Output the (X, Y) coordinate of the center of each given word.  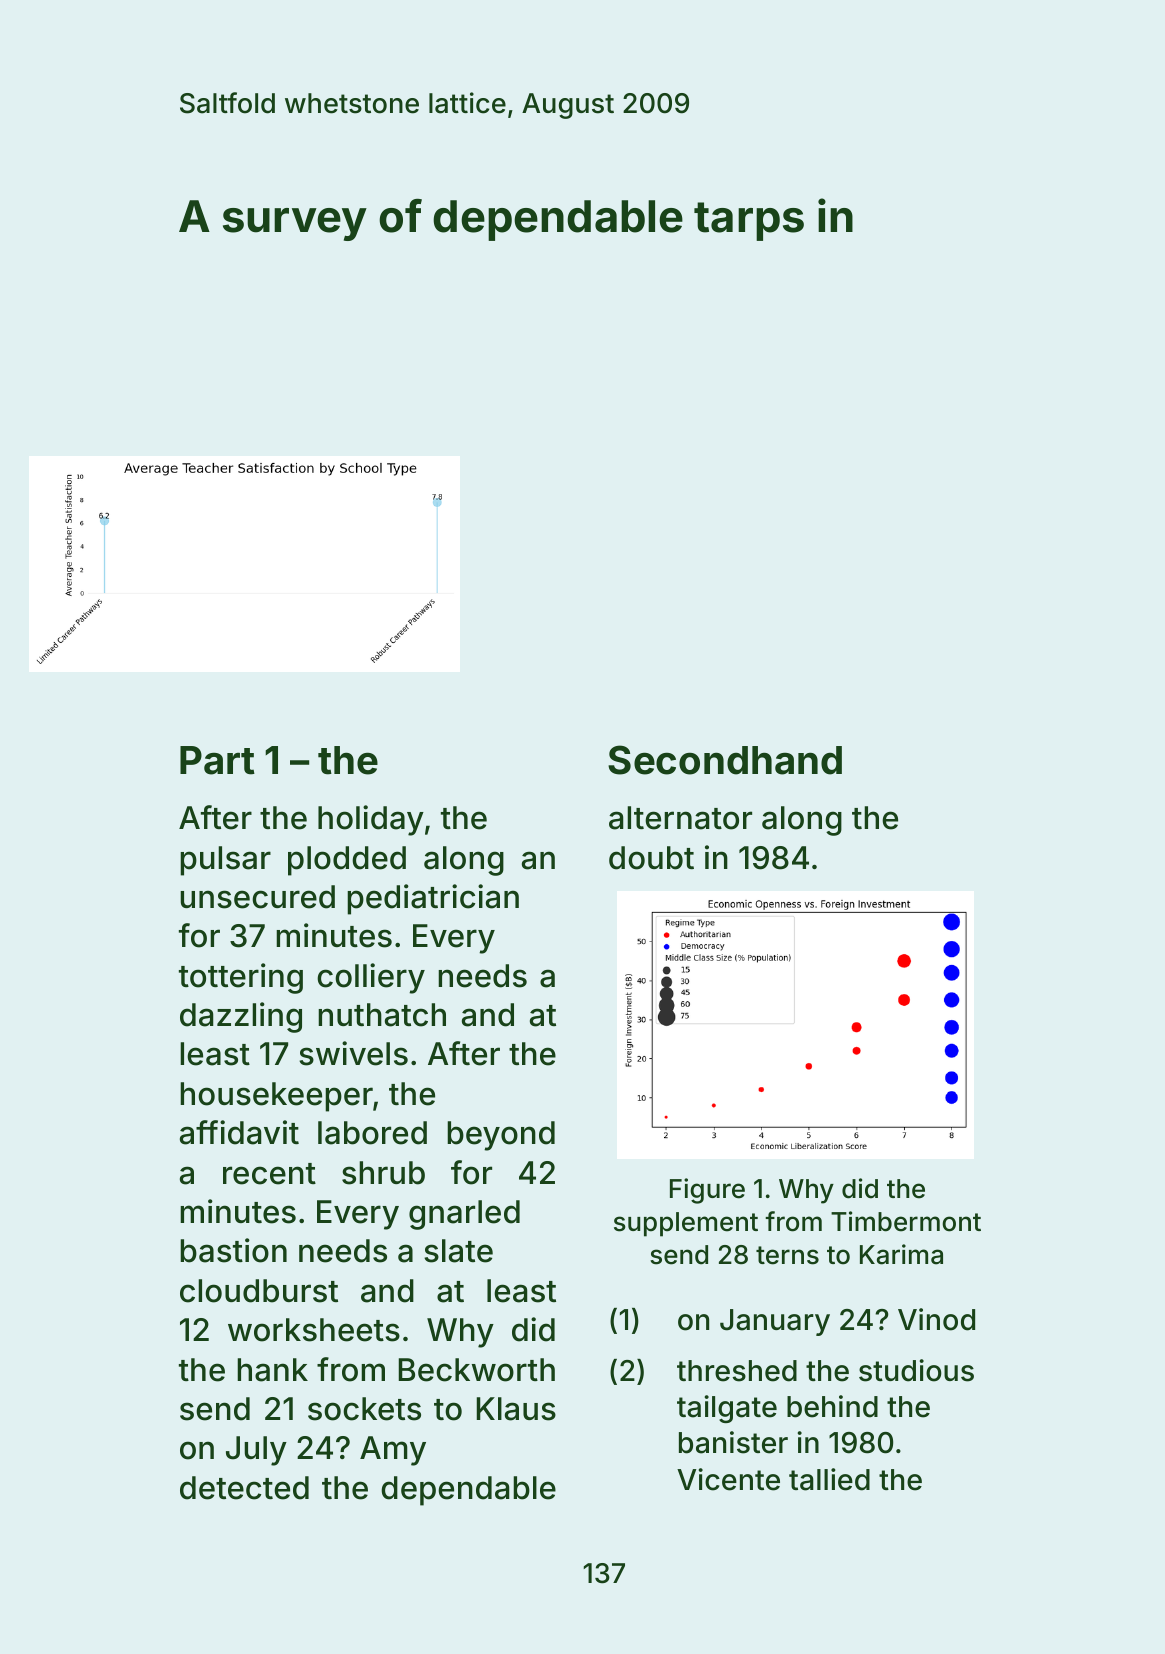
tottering (241, 978)
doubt (651, 858)
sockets (364, 1409)
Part (217, 760)
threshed (737, 1371)
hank (272, 1370)
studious (916, 1370)
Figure (707, 1191)
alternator (680, 818)
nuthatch (382, 1015)
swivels (353, 1053)
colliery (371, 978)
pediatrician (433, 899)
